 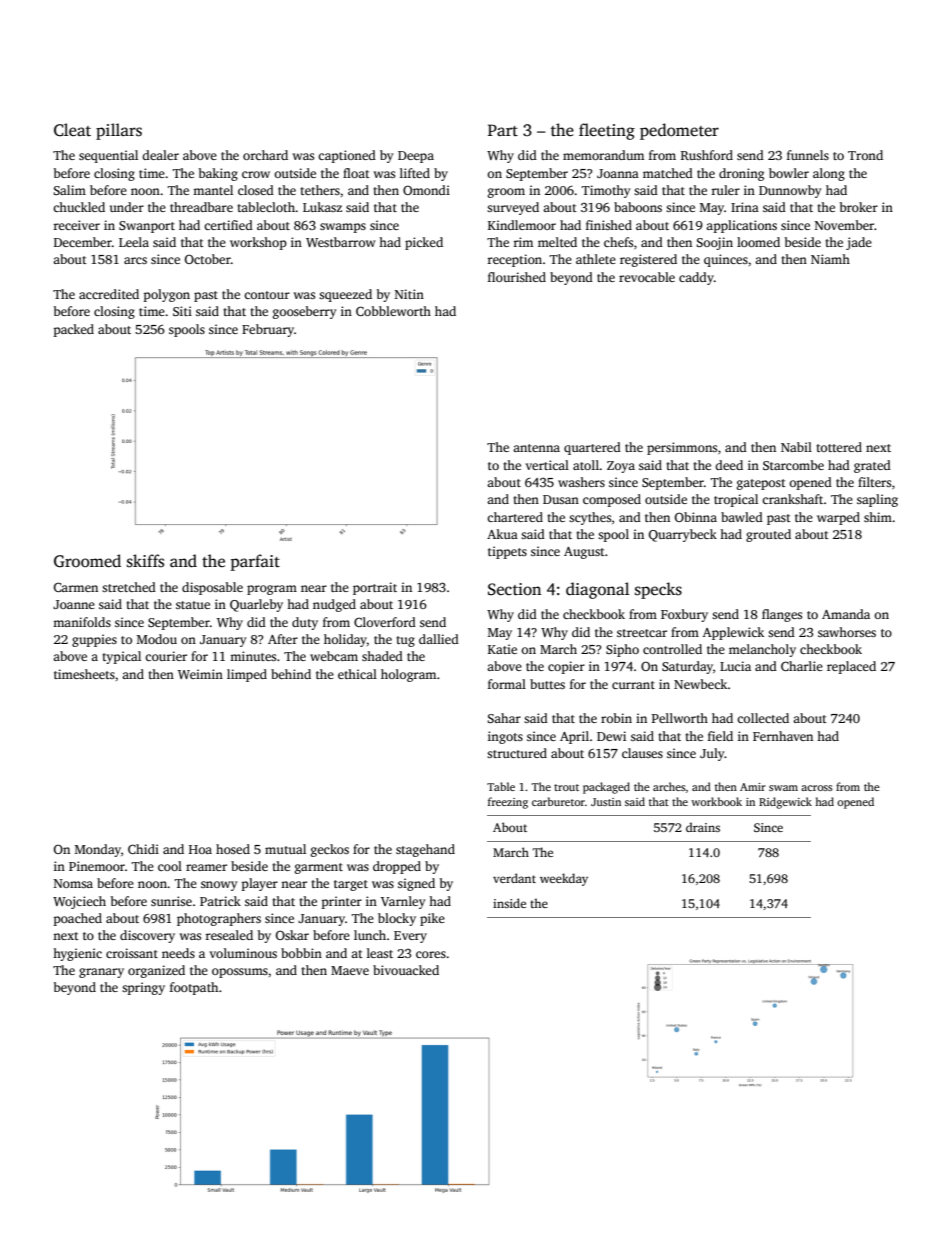 I want to click on Trond, so click(x=865, y=155).
